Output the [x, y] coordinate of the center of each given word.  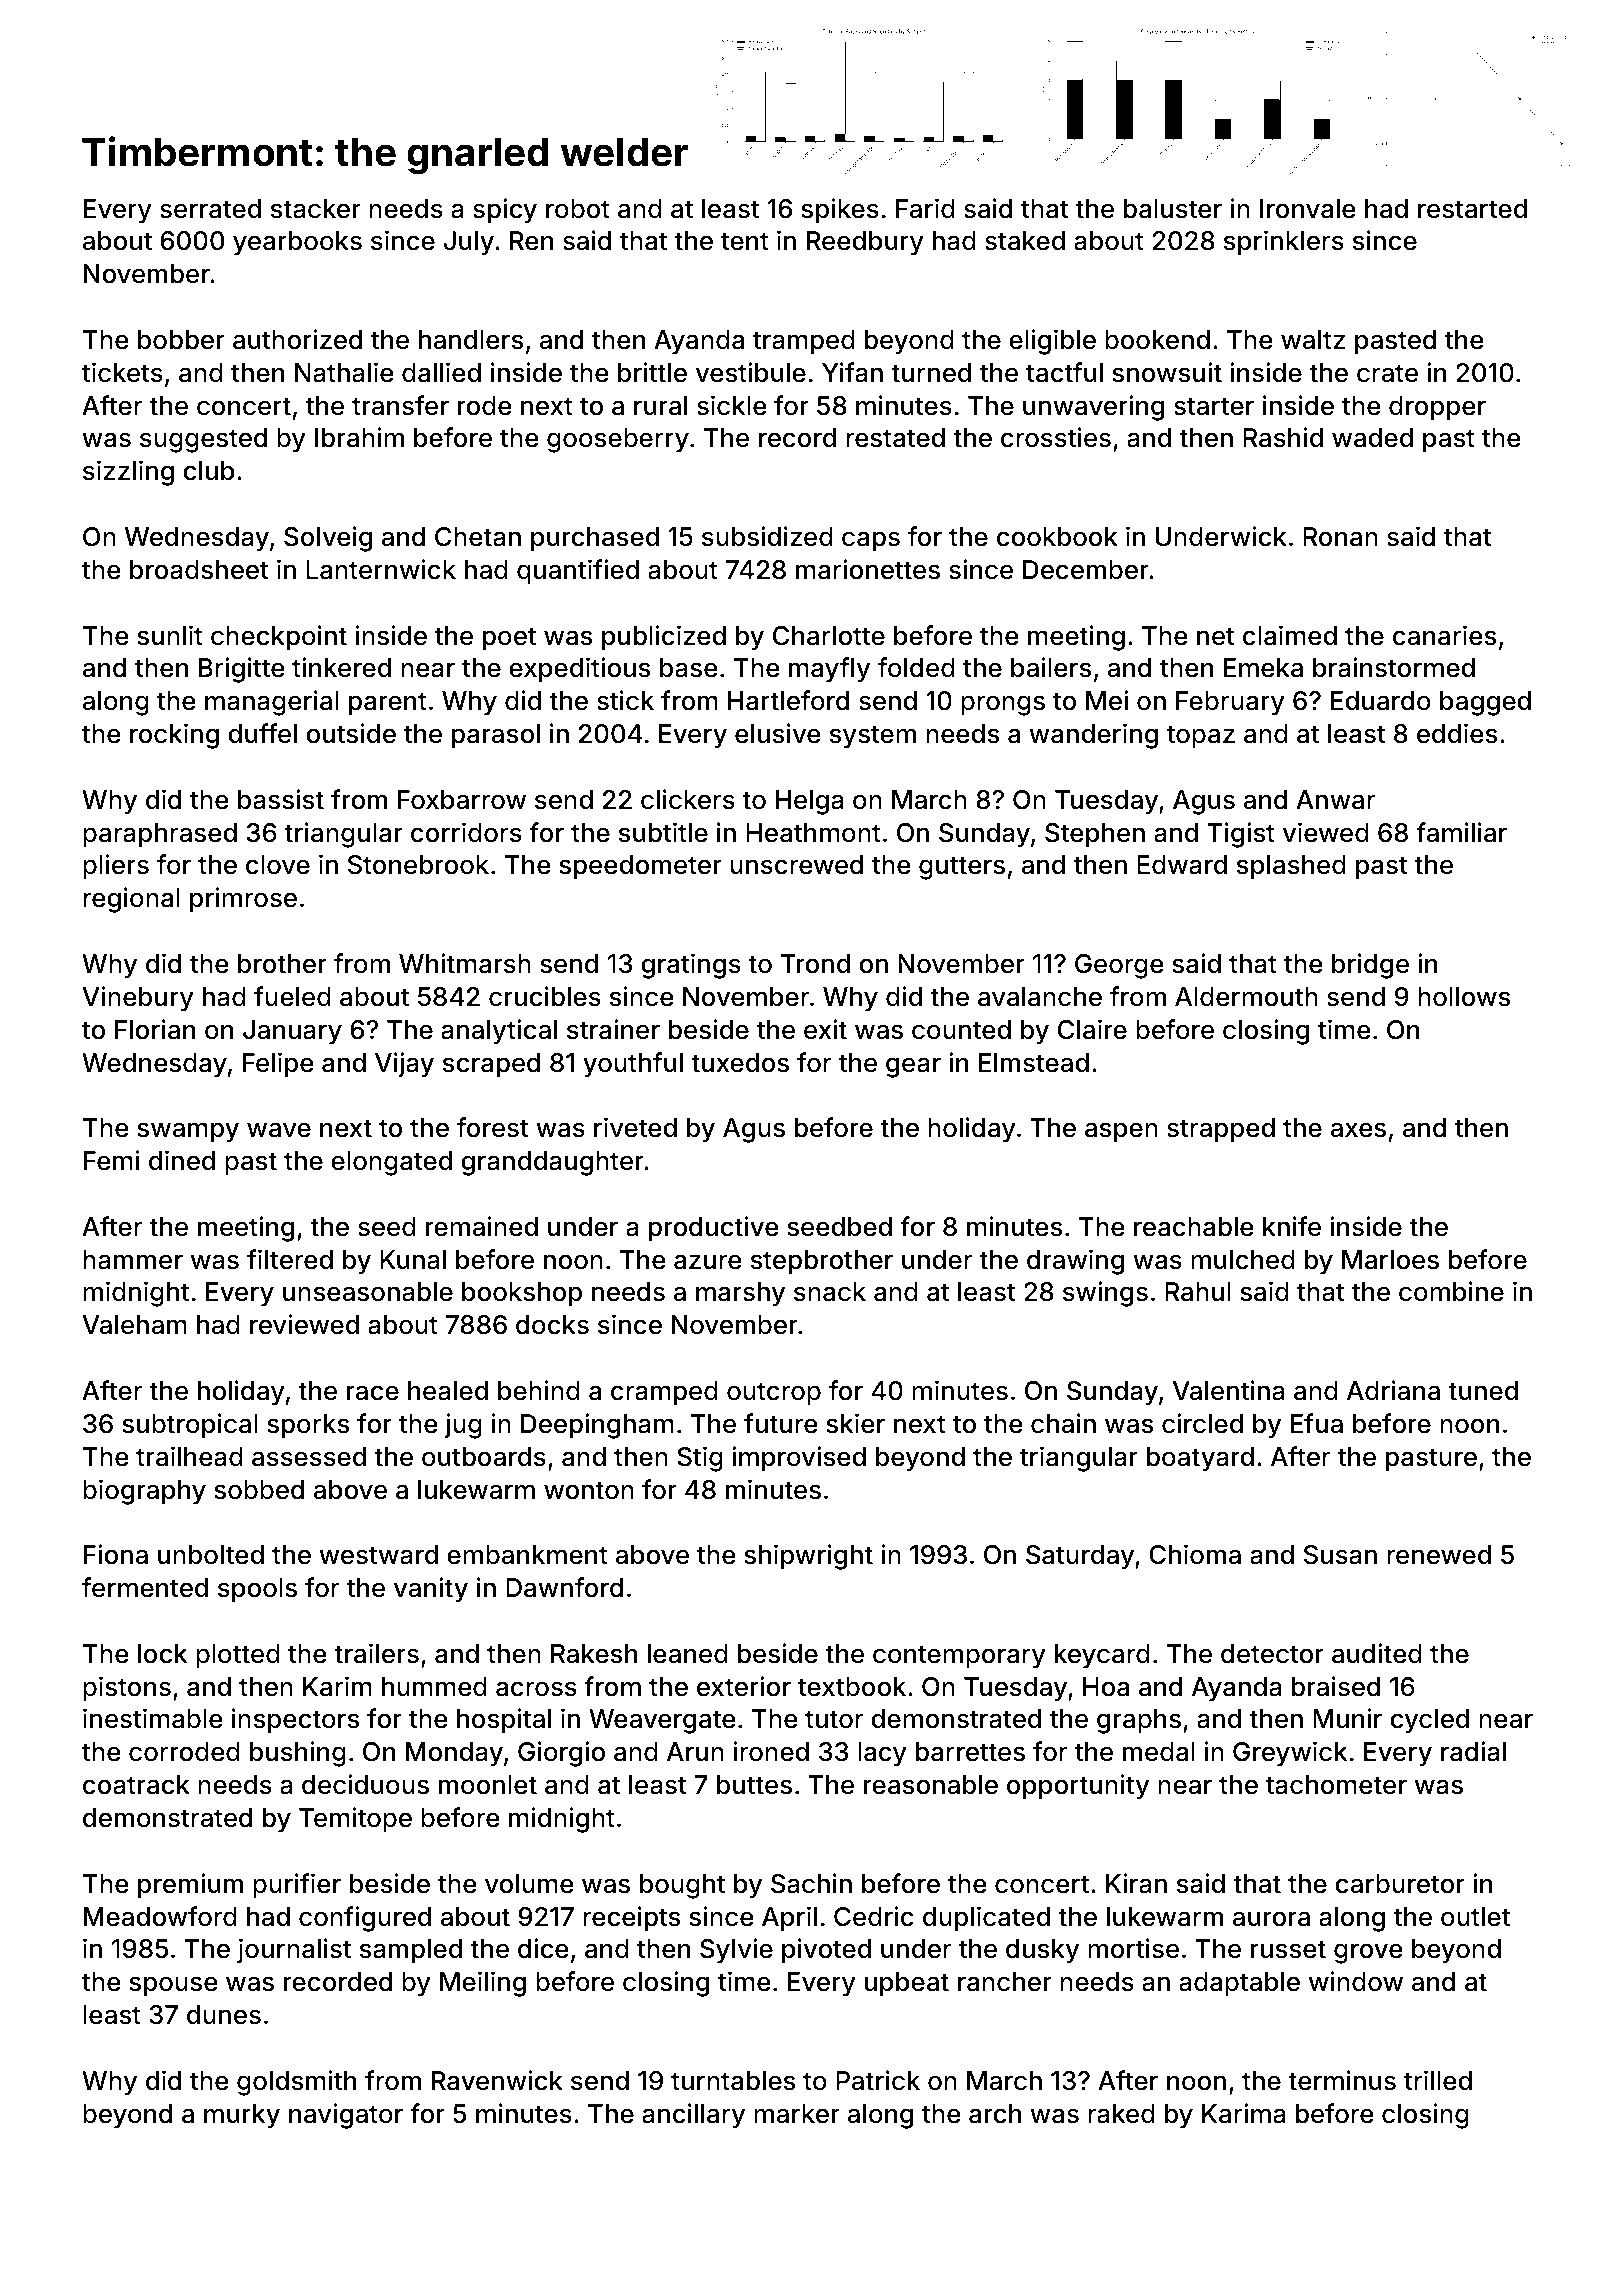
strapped [1221, 1130]
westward [378, 1555]
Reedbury [865, 243]
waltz [1313, 340]
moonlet [488, 1785]
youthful [633, 1065]
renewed [1439, 1555]
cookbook [1057, 537]
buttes [754, 1785]
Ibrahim [359, 437]
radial [1473, 1751]
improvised [799, 1459]
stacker [316, 209]
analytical [499, 1032]
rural [660, 406]
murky [242, 2116]
